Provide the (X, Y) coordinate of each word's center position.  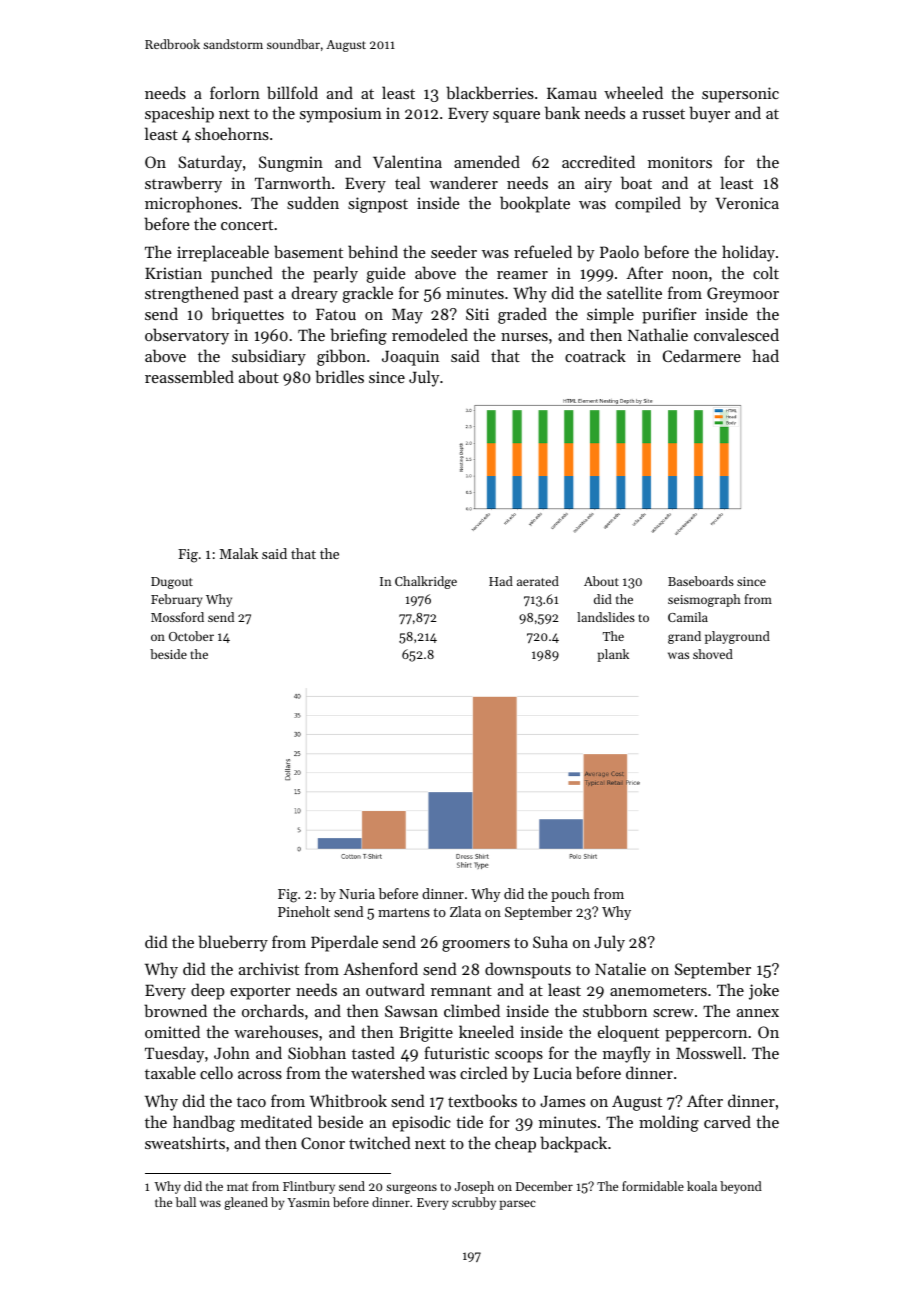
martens (404, 912)
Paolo (619, 251)
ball (186, 1202)
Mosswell (709, 1052)
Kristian (173, 273)
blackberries (490, 92)
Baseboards (701, 581)
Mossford (177, 617)
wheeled (633, 92)
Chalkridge (426, 582)
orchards (273, 1010)
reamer (522, 275)
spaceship (179, 114)
